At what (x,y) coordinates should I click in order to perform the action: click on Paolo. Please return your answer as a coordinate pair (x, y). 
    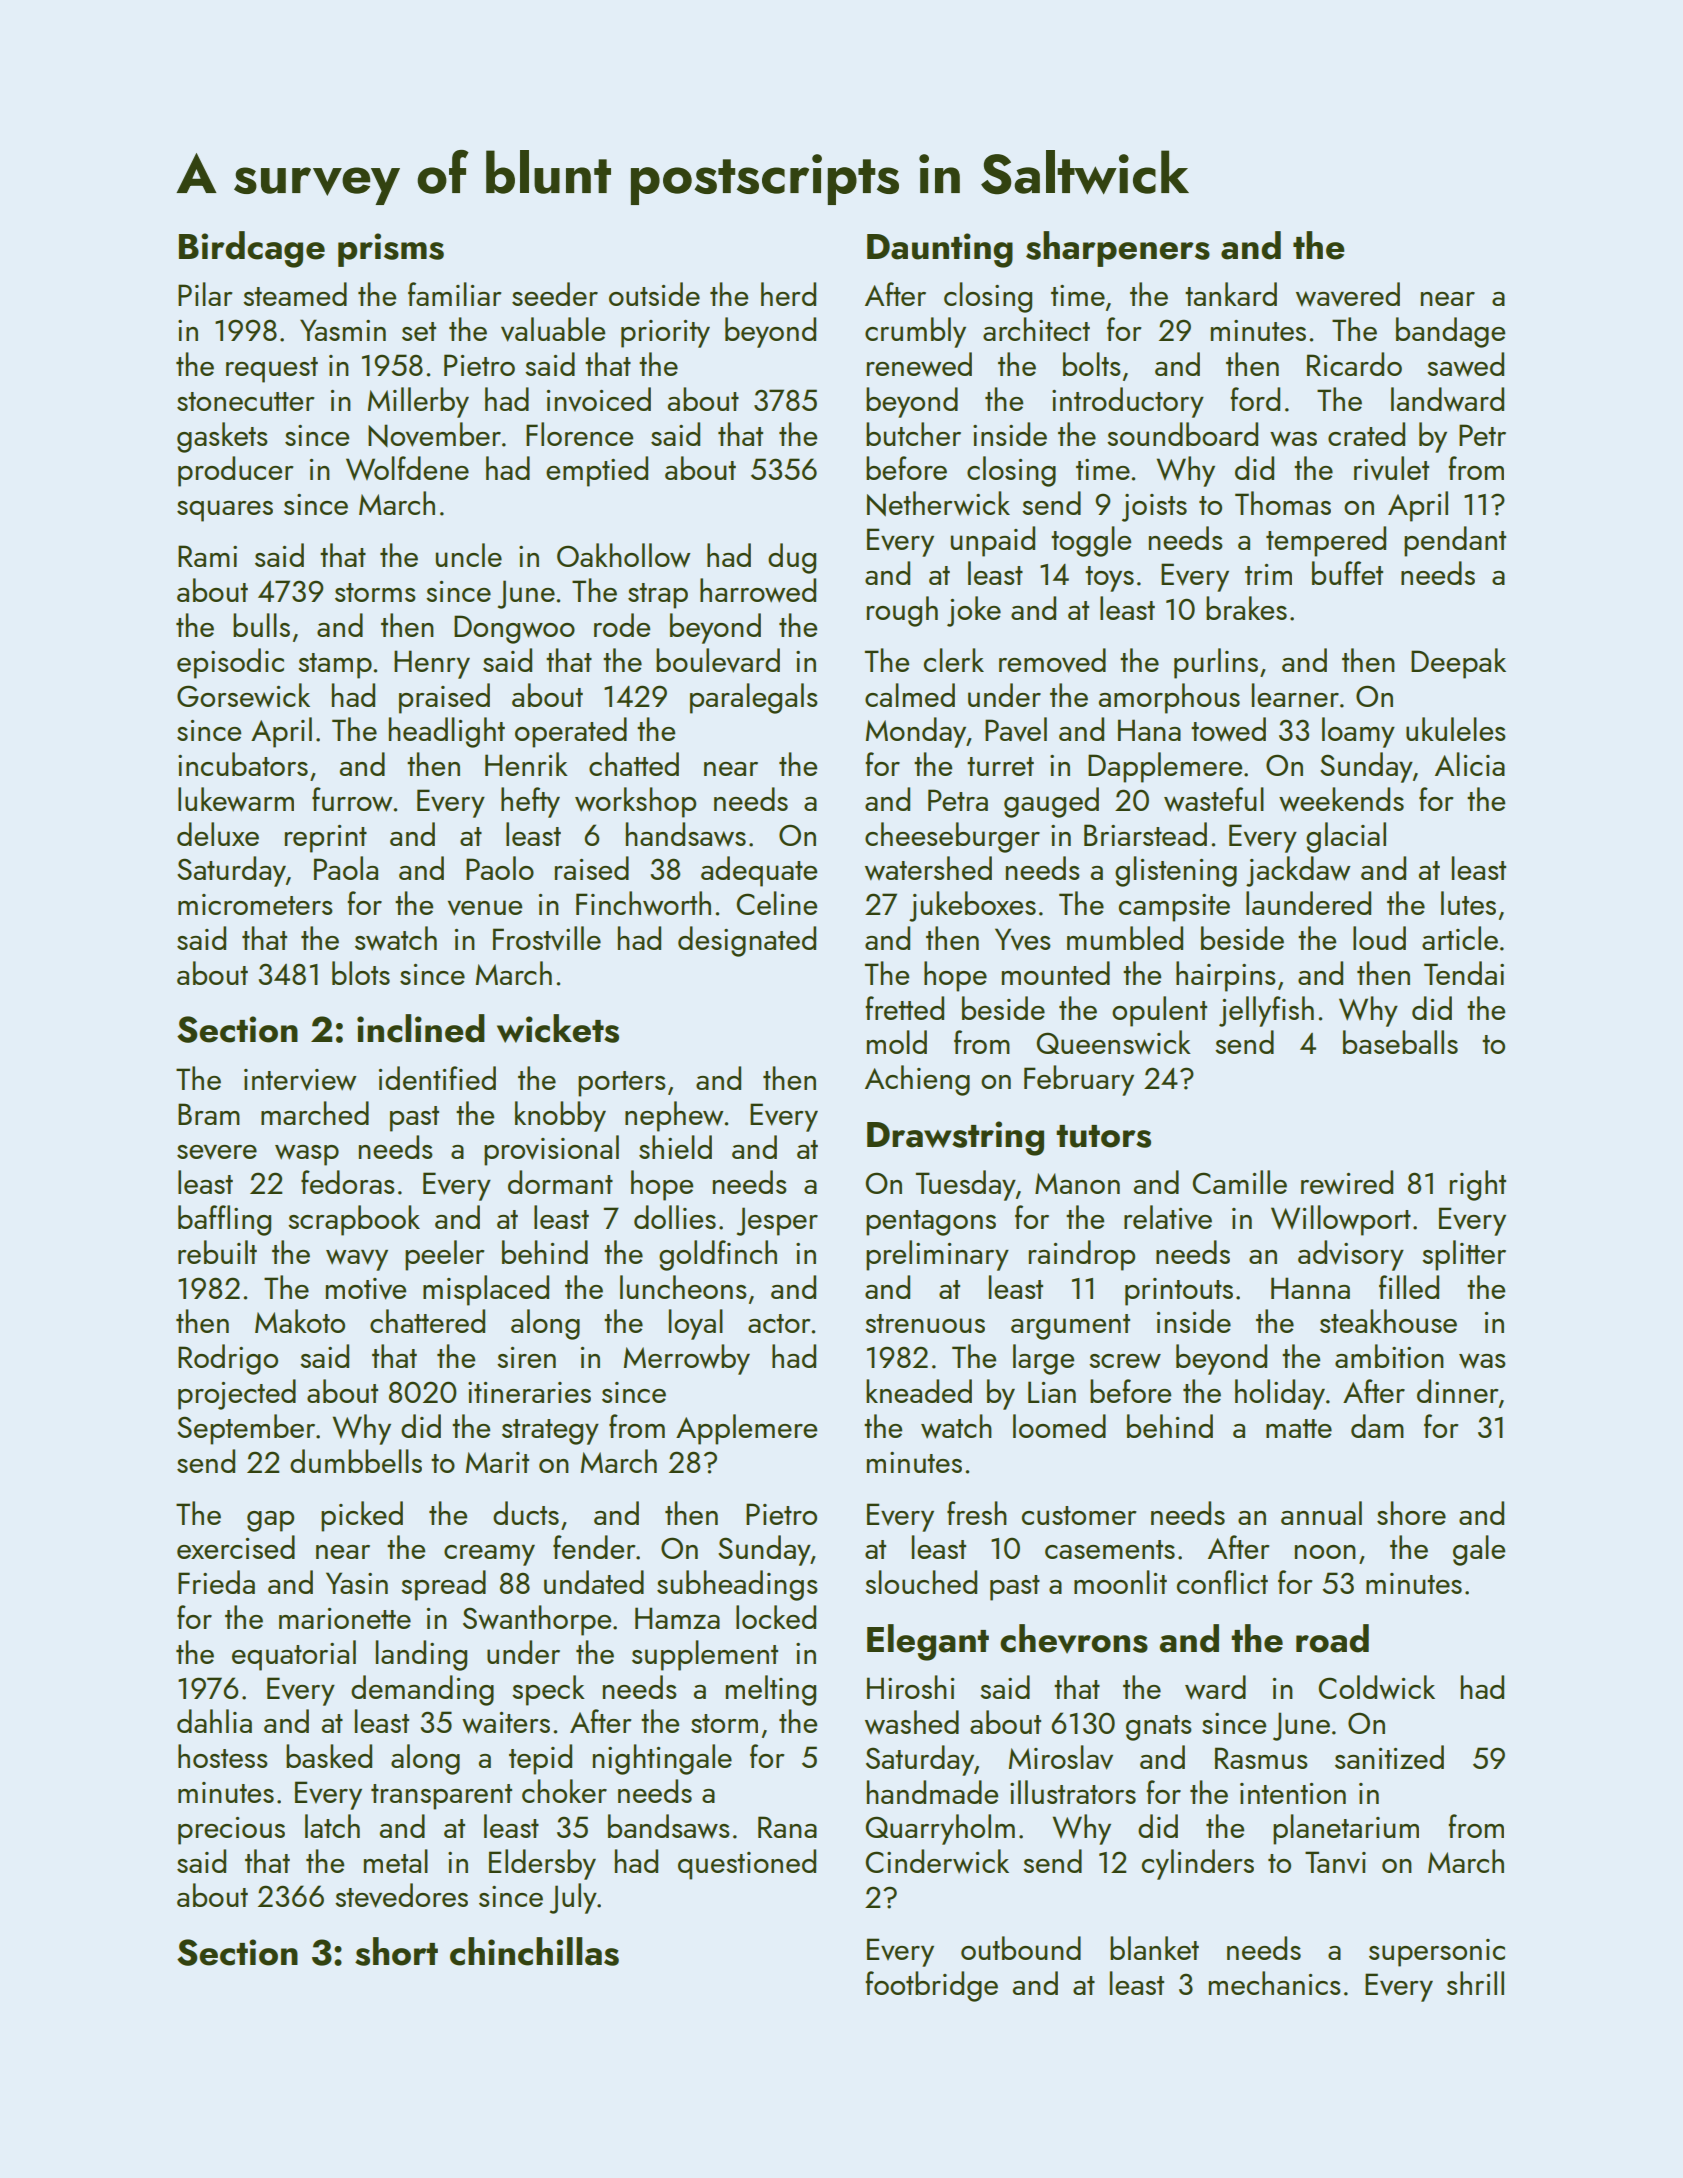
    Looking at the image, I should click on (500, 868).
